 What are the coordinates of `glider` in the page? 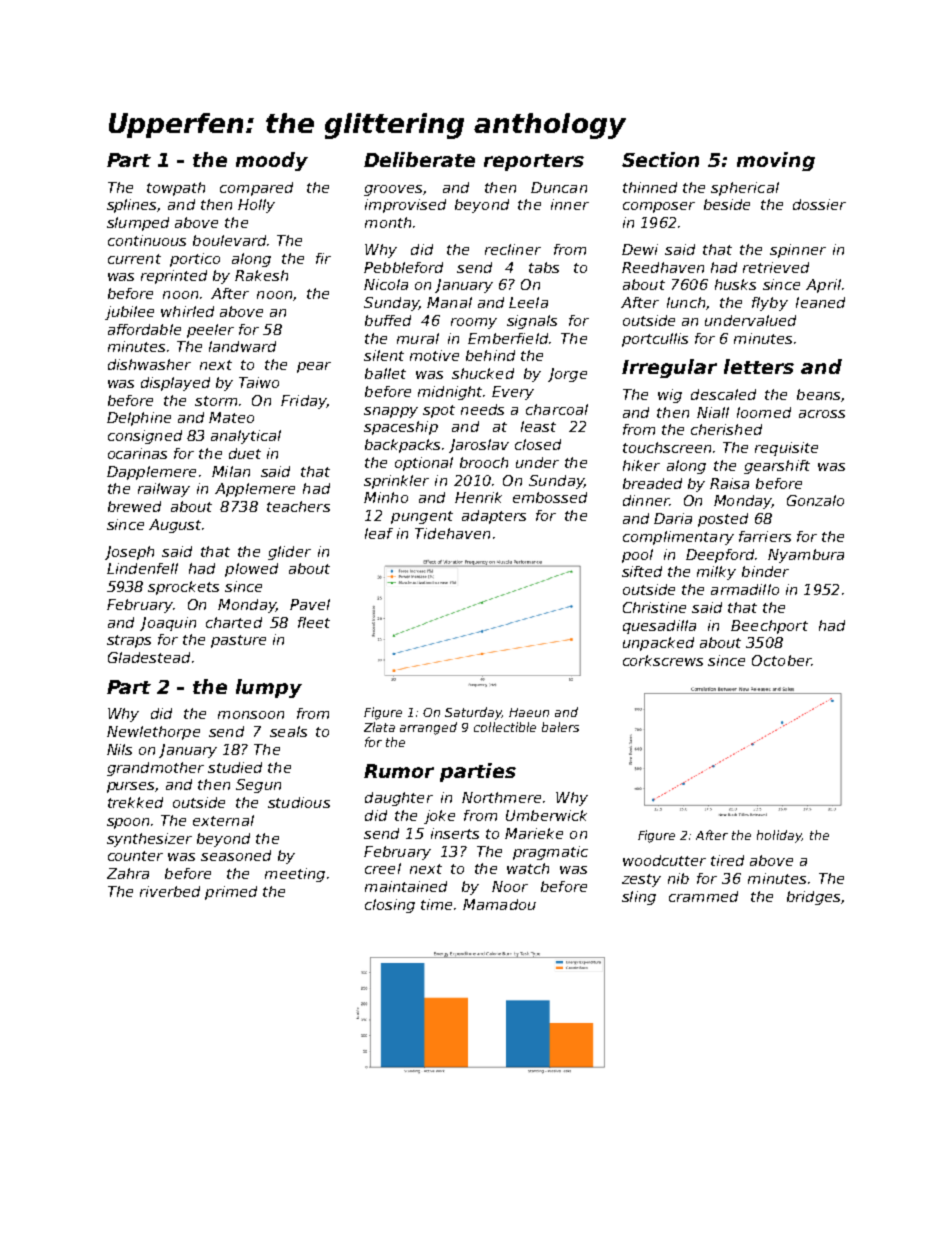 It's located at (289, 553).
